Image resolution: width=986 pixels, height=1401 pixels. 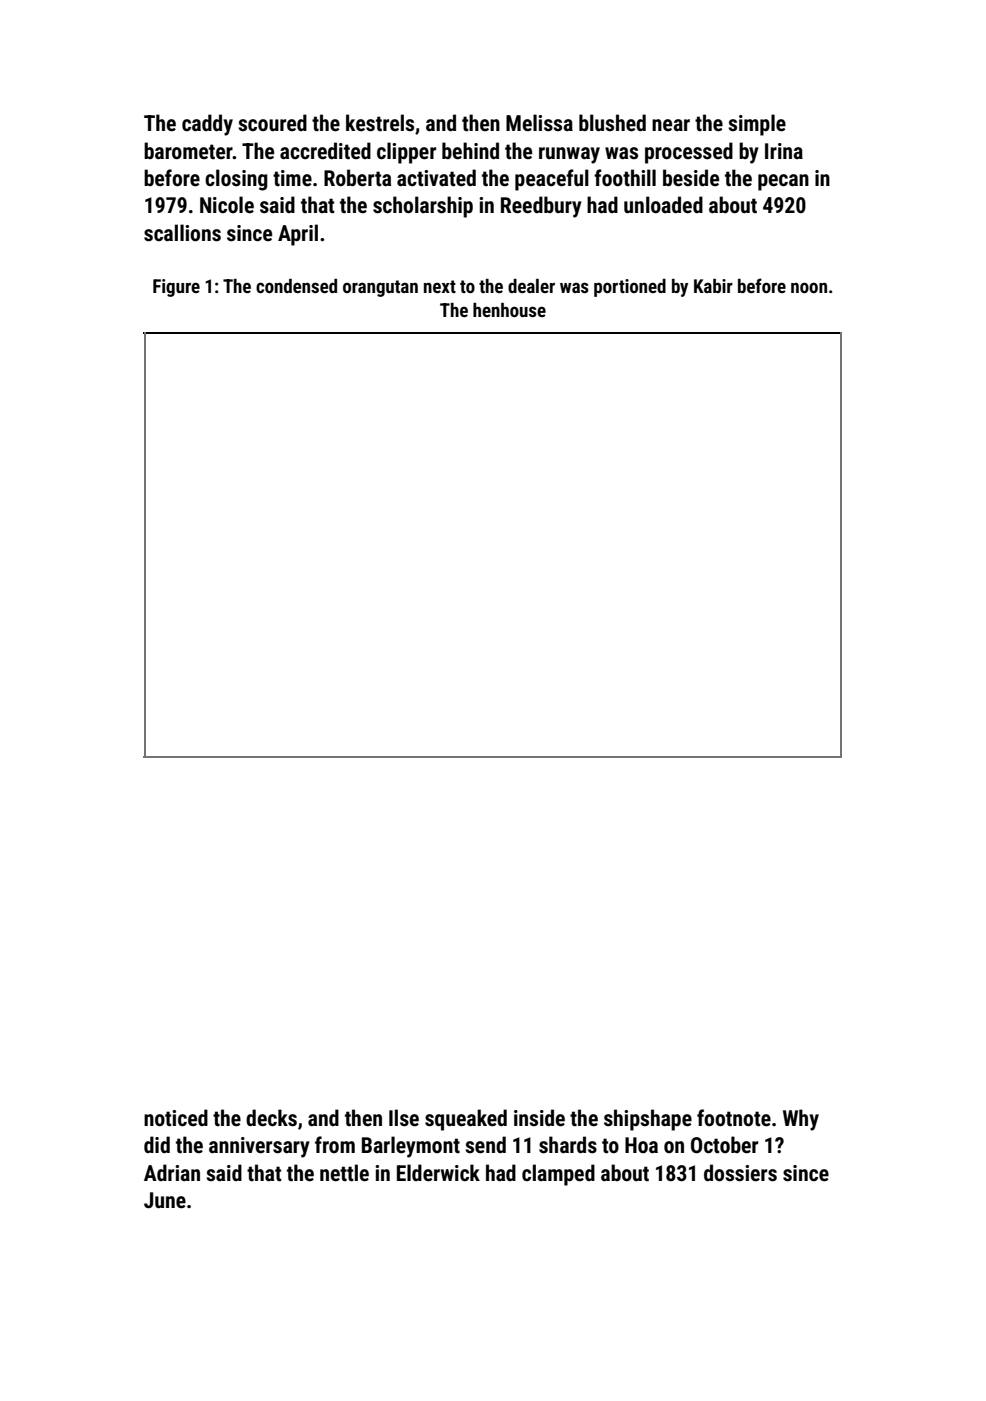 I want to click on next, so click(x=440, y=286).
